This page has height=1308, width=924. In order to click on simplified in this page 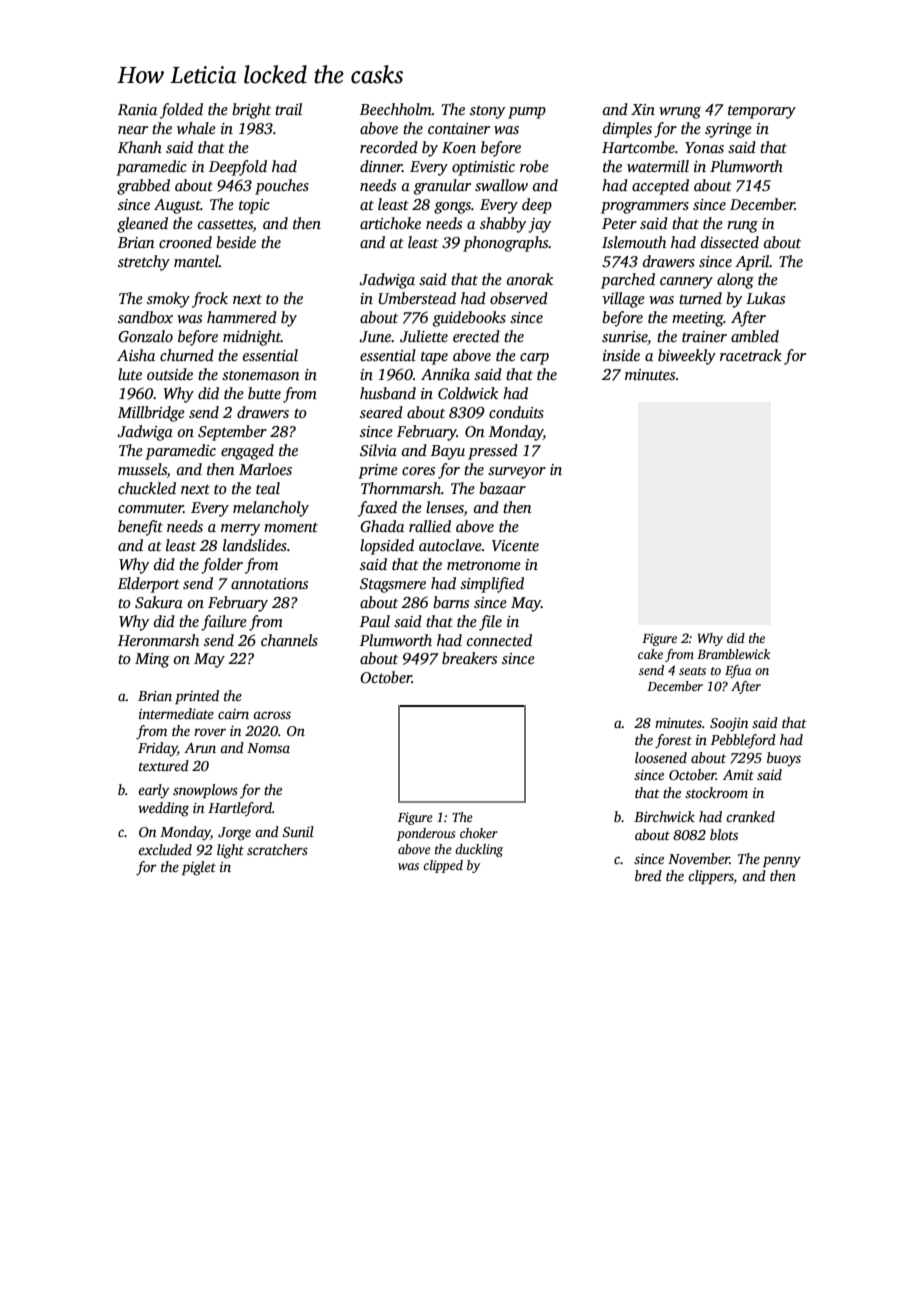, I will do `click(492, 585)`.
